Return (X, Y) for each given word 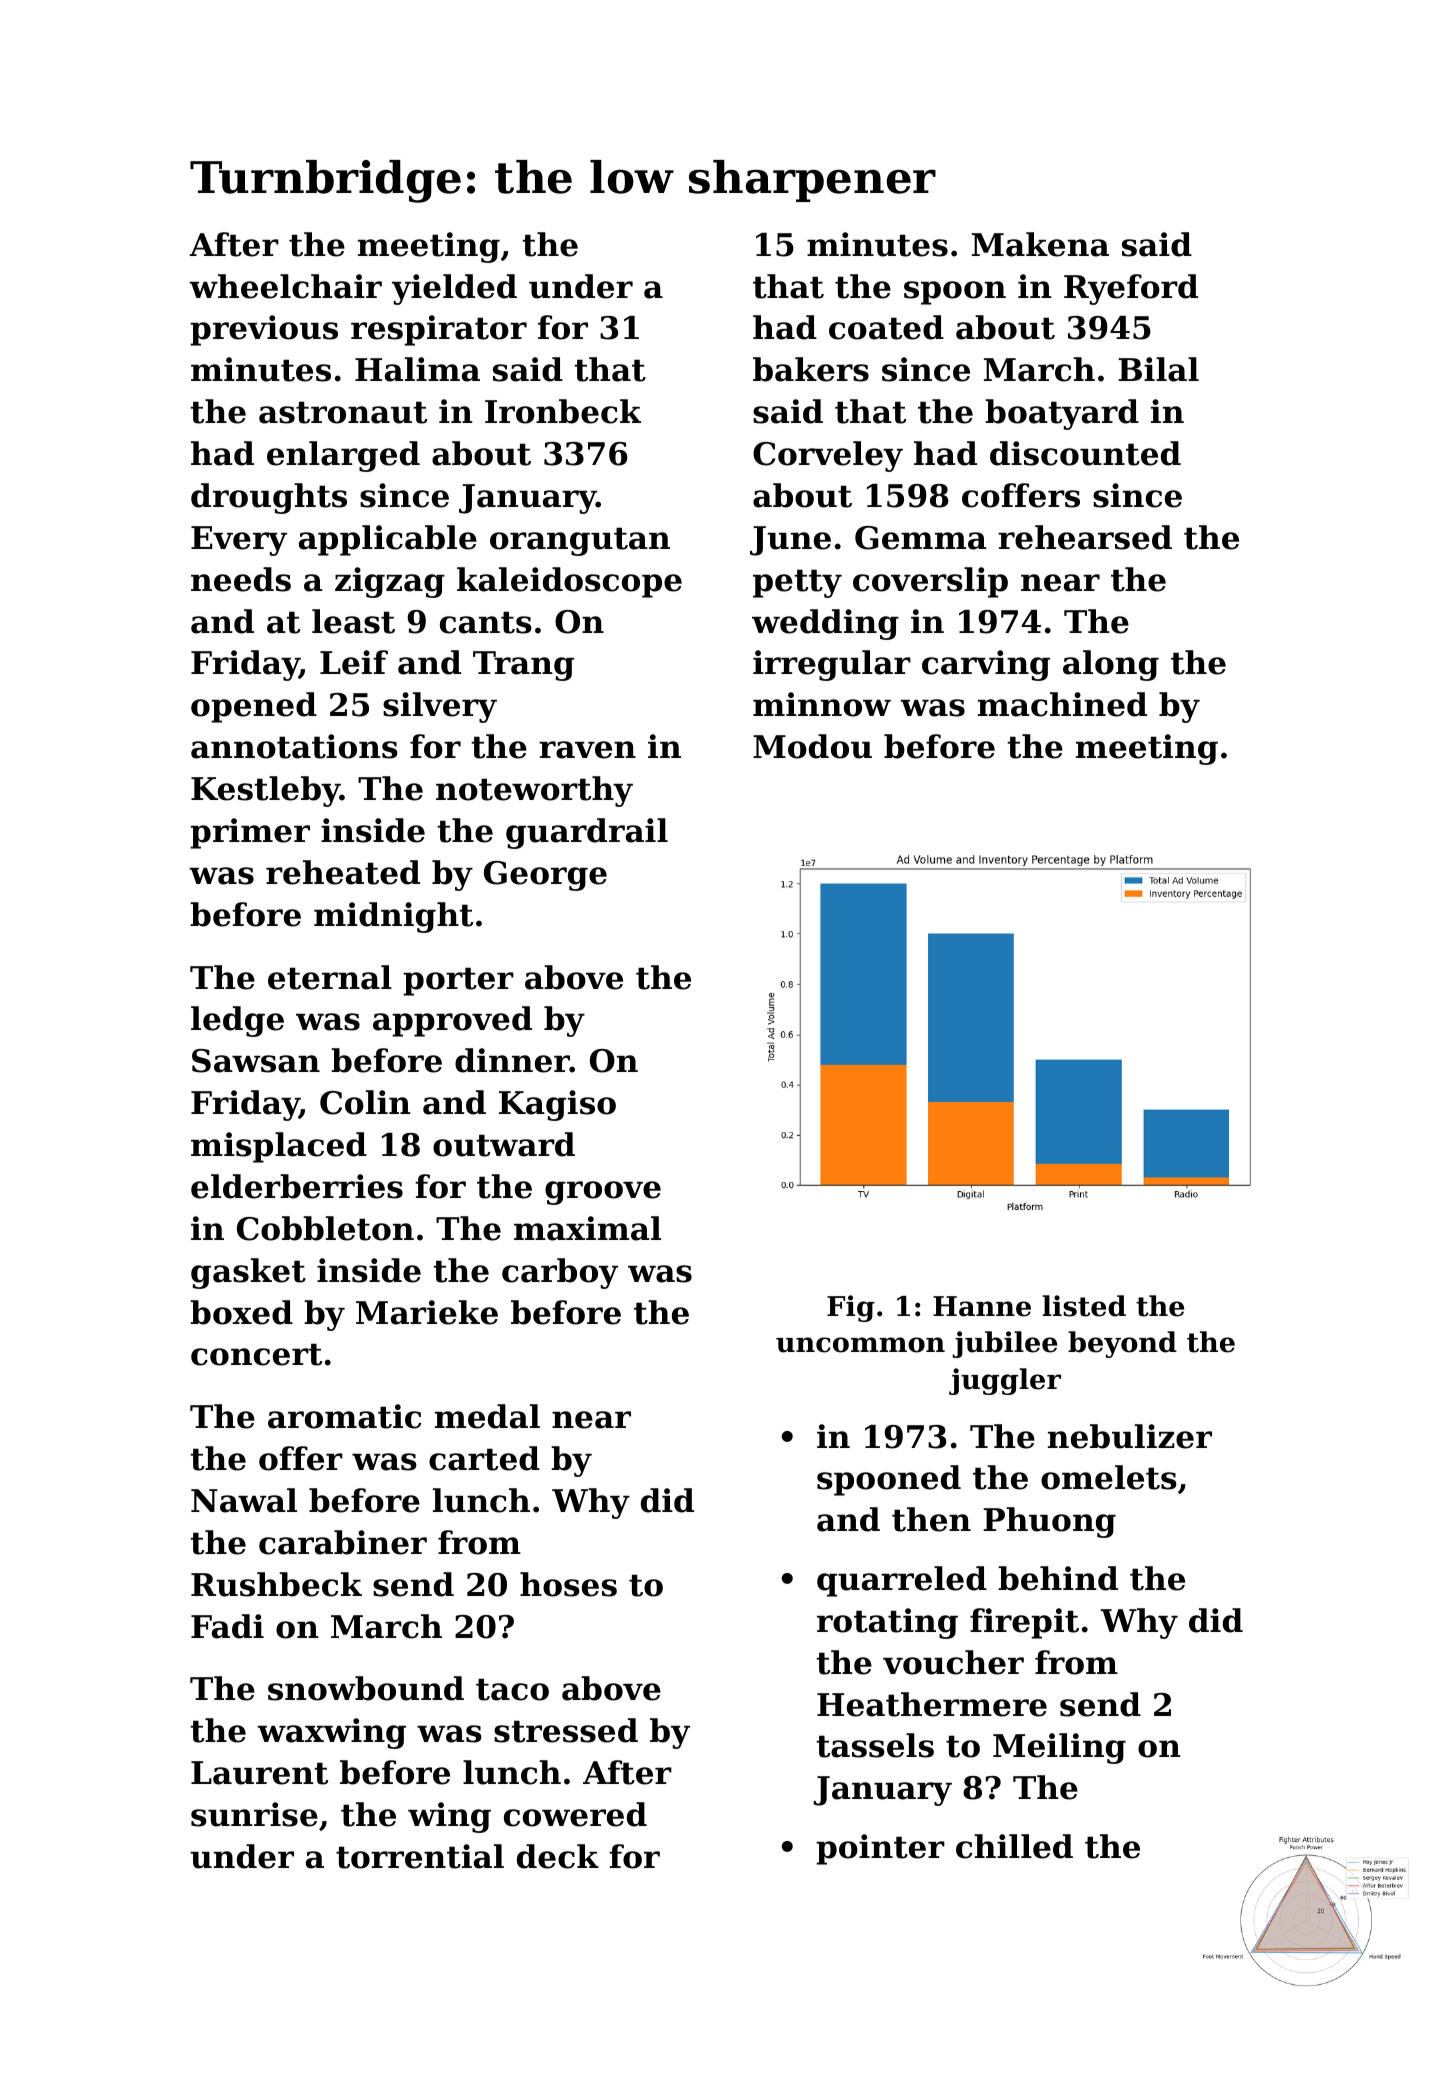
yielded (454, 289)
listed (1084, 1306)
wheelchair (285, 286)
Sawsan (256, 1061)
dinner (512, 1060)
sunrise (254, 1814)
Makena (1040, 244)
